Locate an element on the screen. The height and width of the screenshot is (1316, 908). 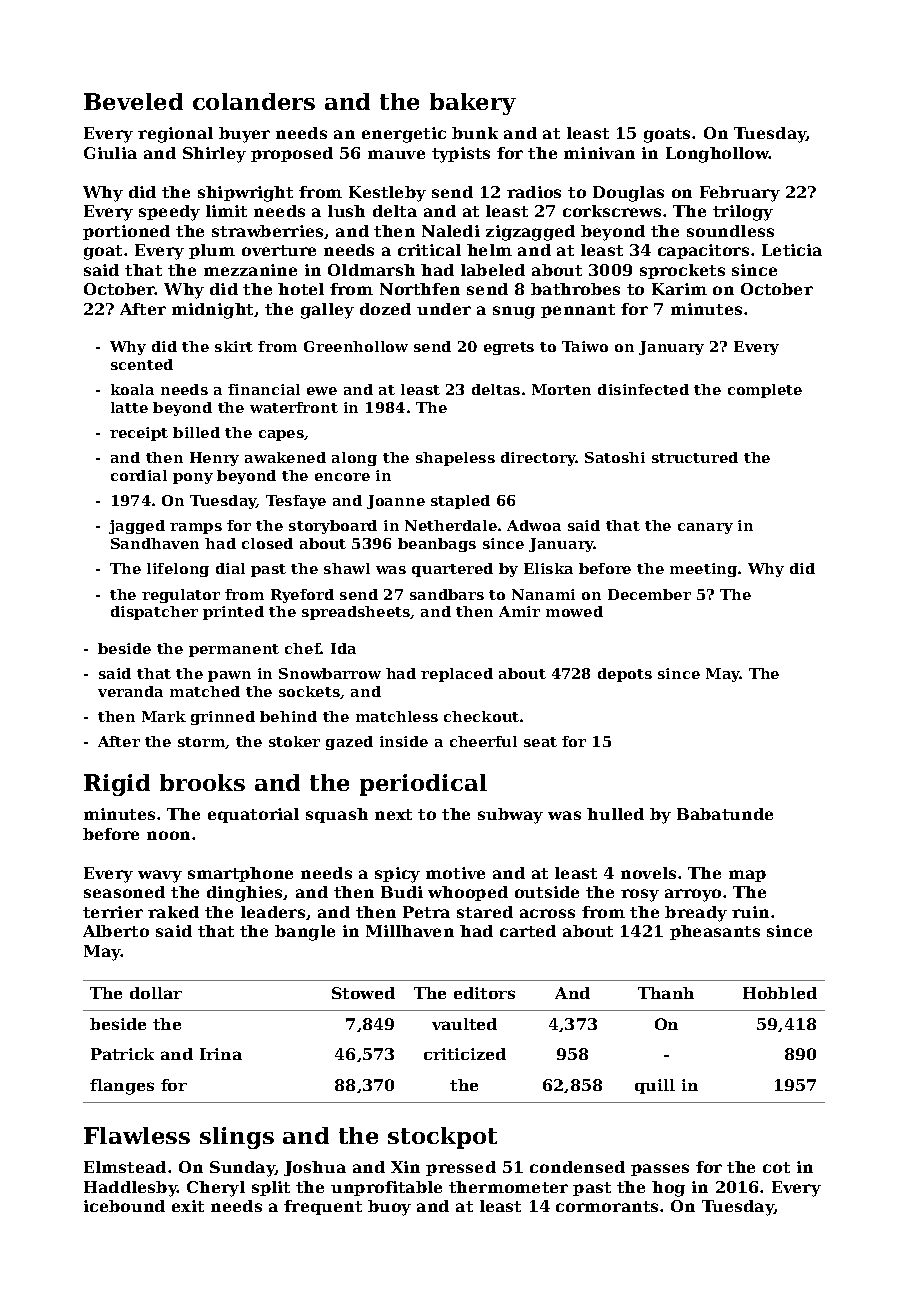
Hobbled is located at coordinates (780, 993).
